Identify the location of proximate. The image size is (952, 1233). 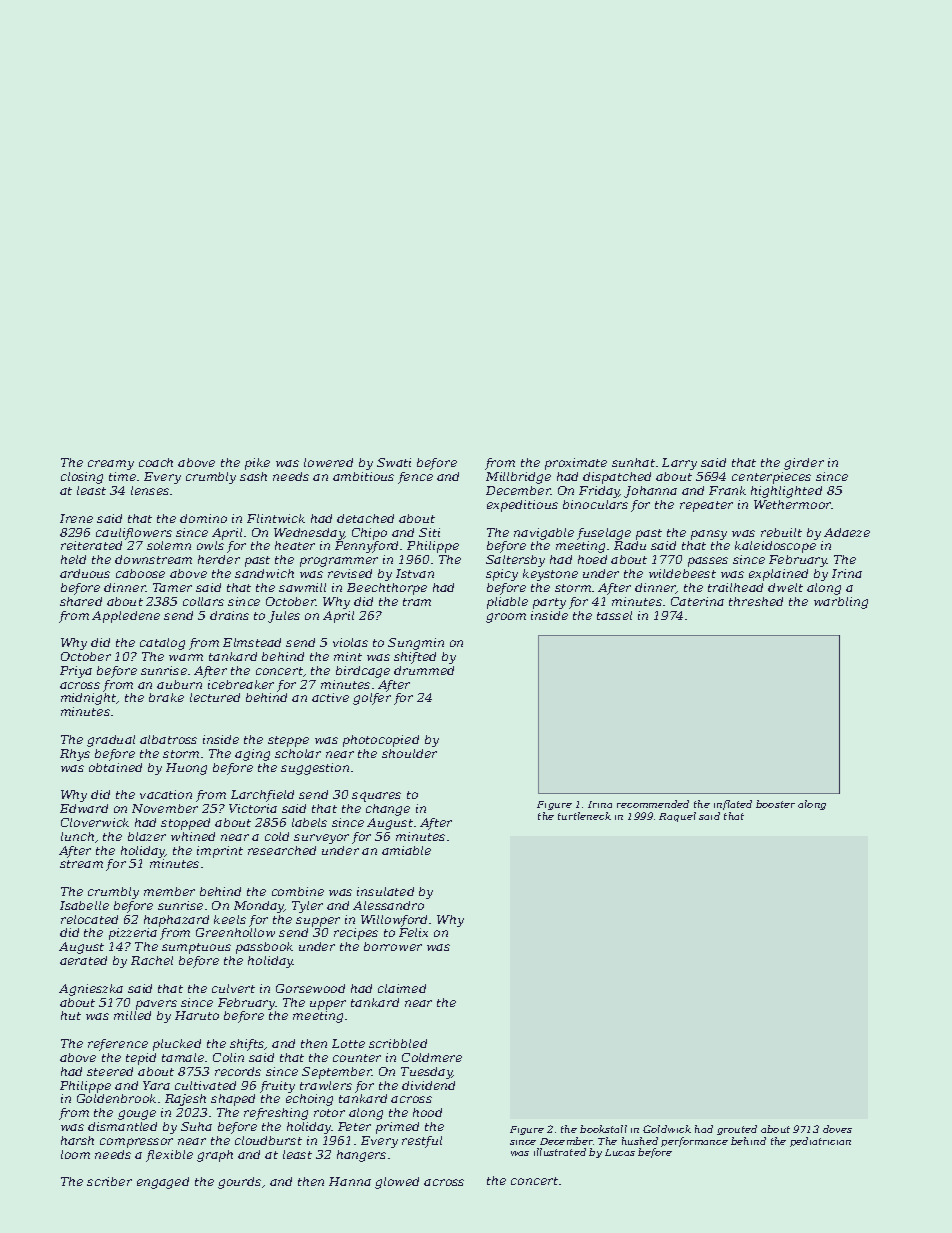
(576, 464).
